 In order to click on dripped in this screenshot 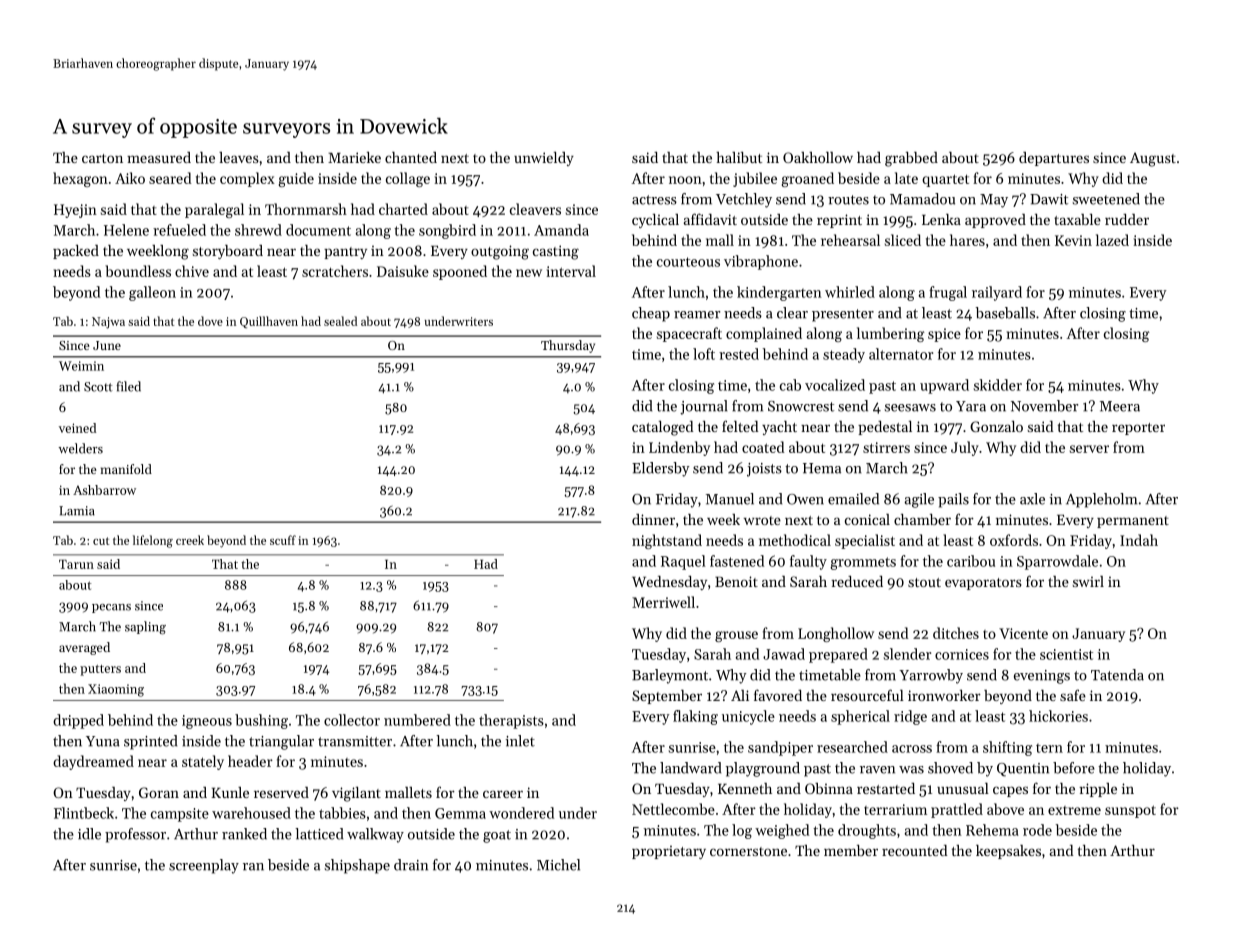, I will do `click(78, 721)`.
